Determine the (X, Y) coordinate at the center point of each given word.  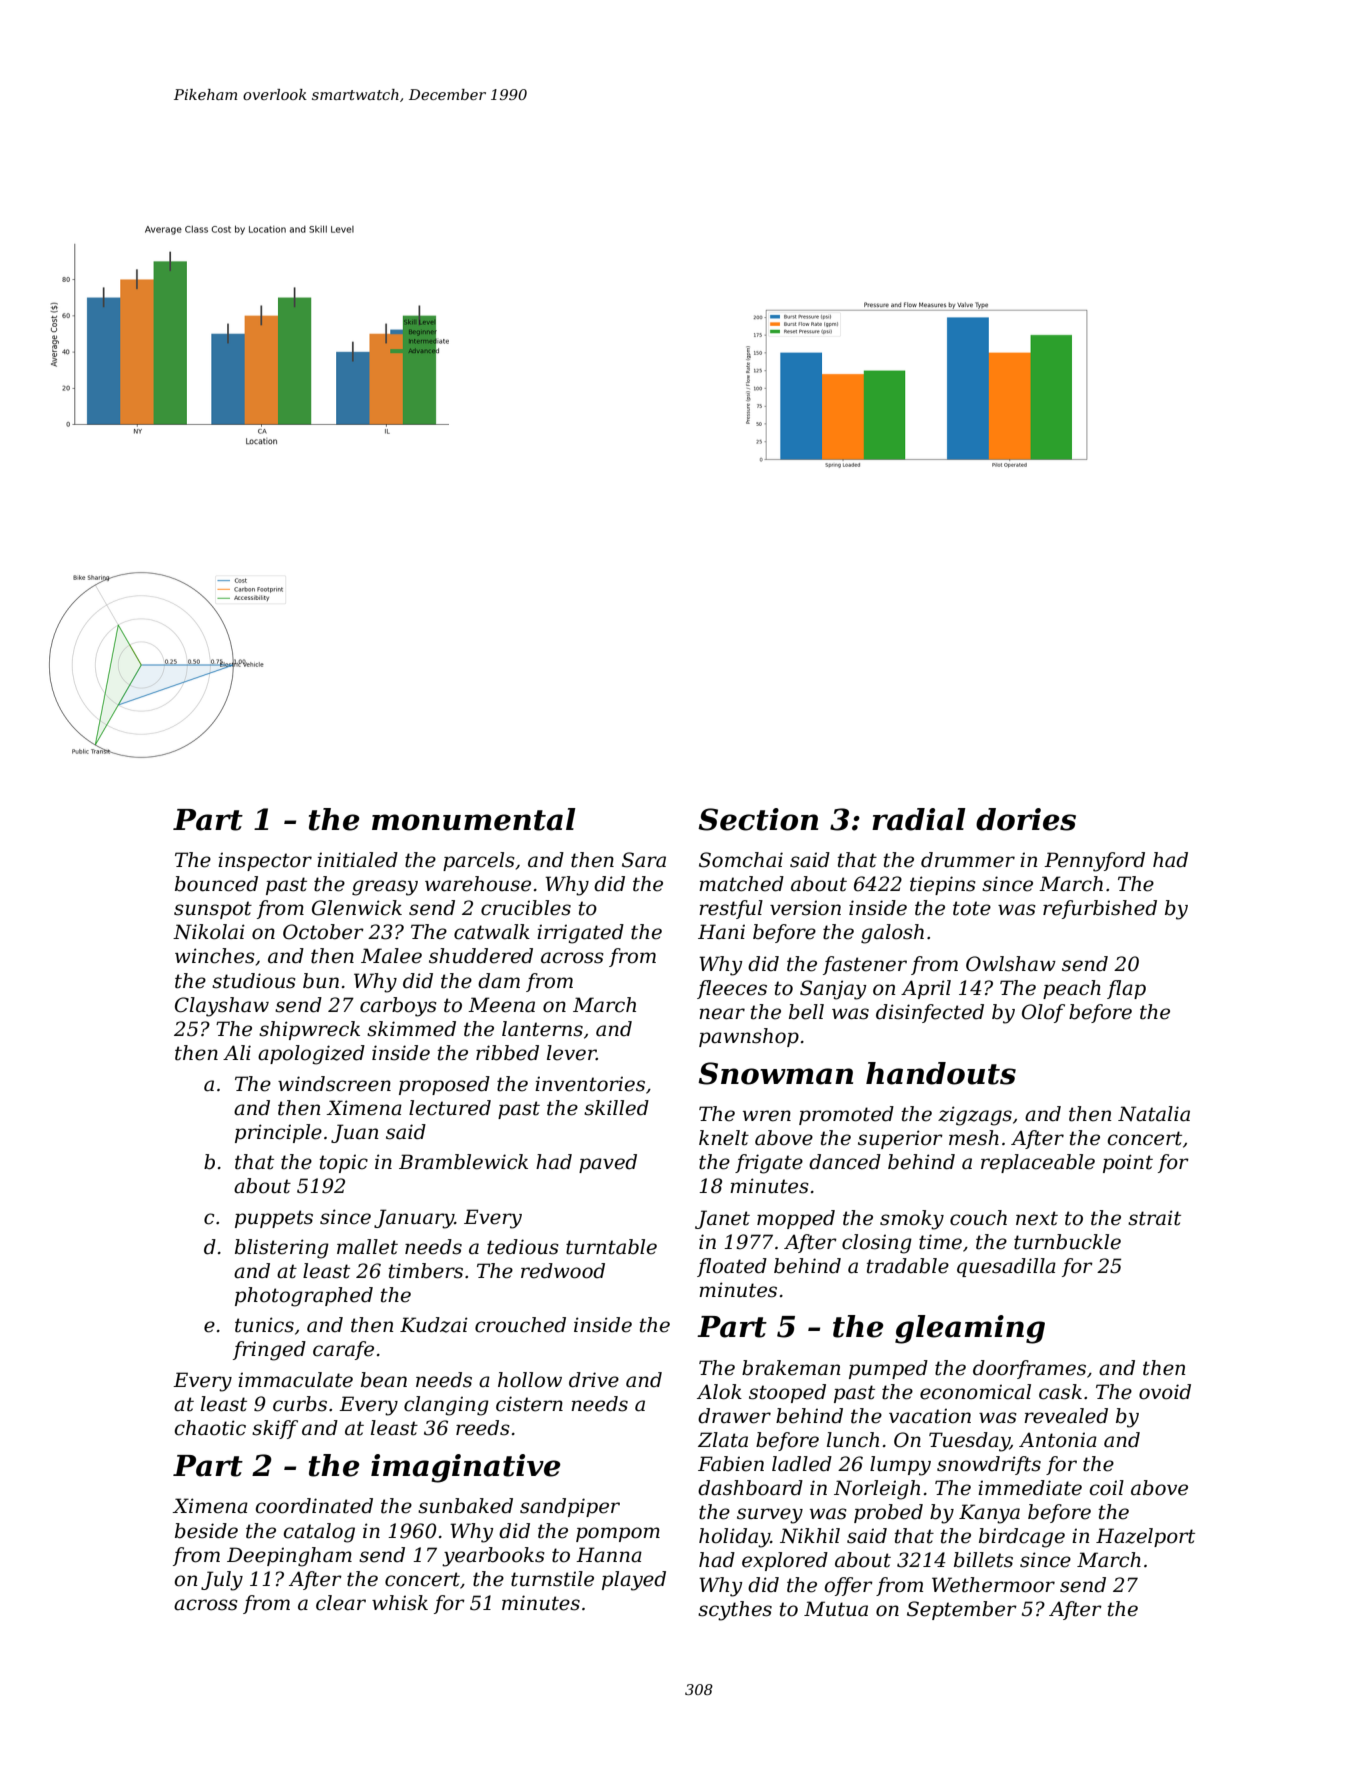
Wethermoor (993, 1585)
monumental (474, 819)
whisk (400, 1603)
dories (1026, 819)
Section (758, 819)
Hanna (609, 1555)
